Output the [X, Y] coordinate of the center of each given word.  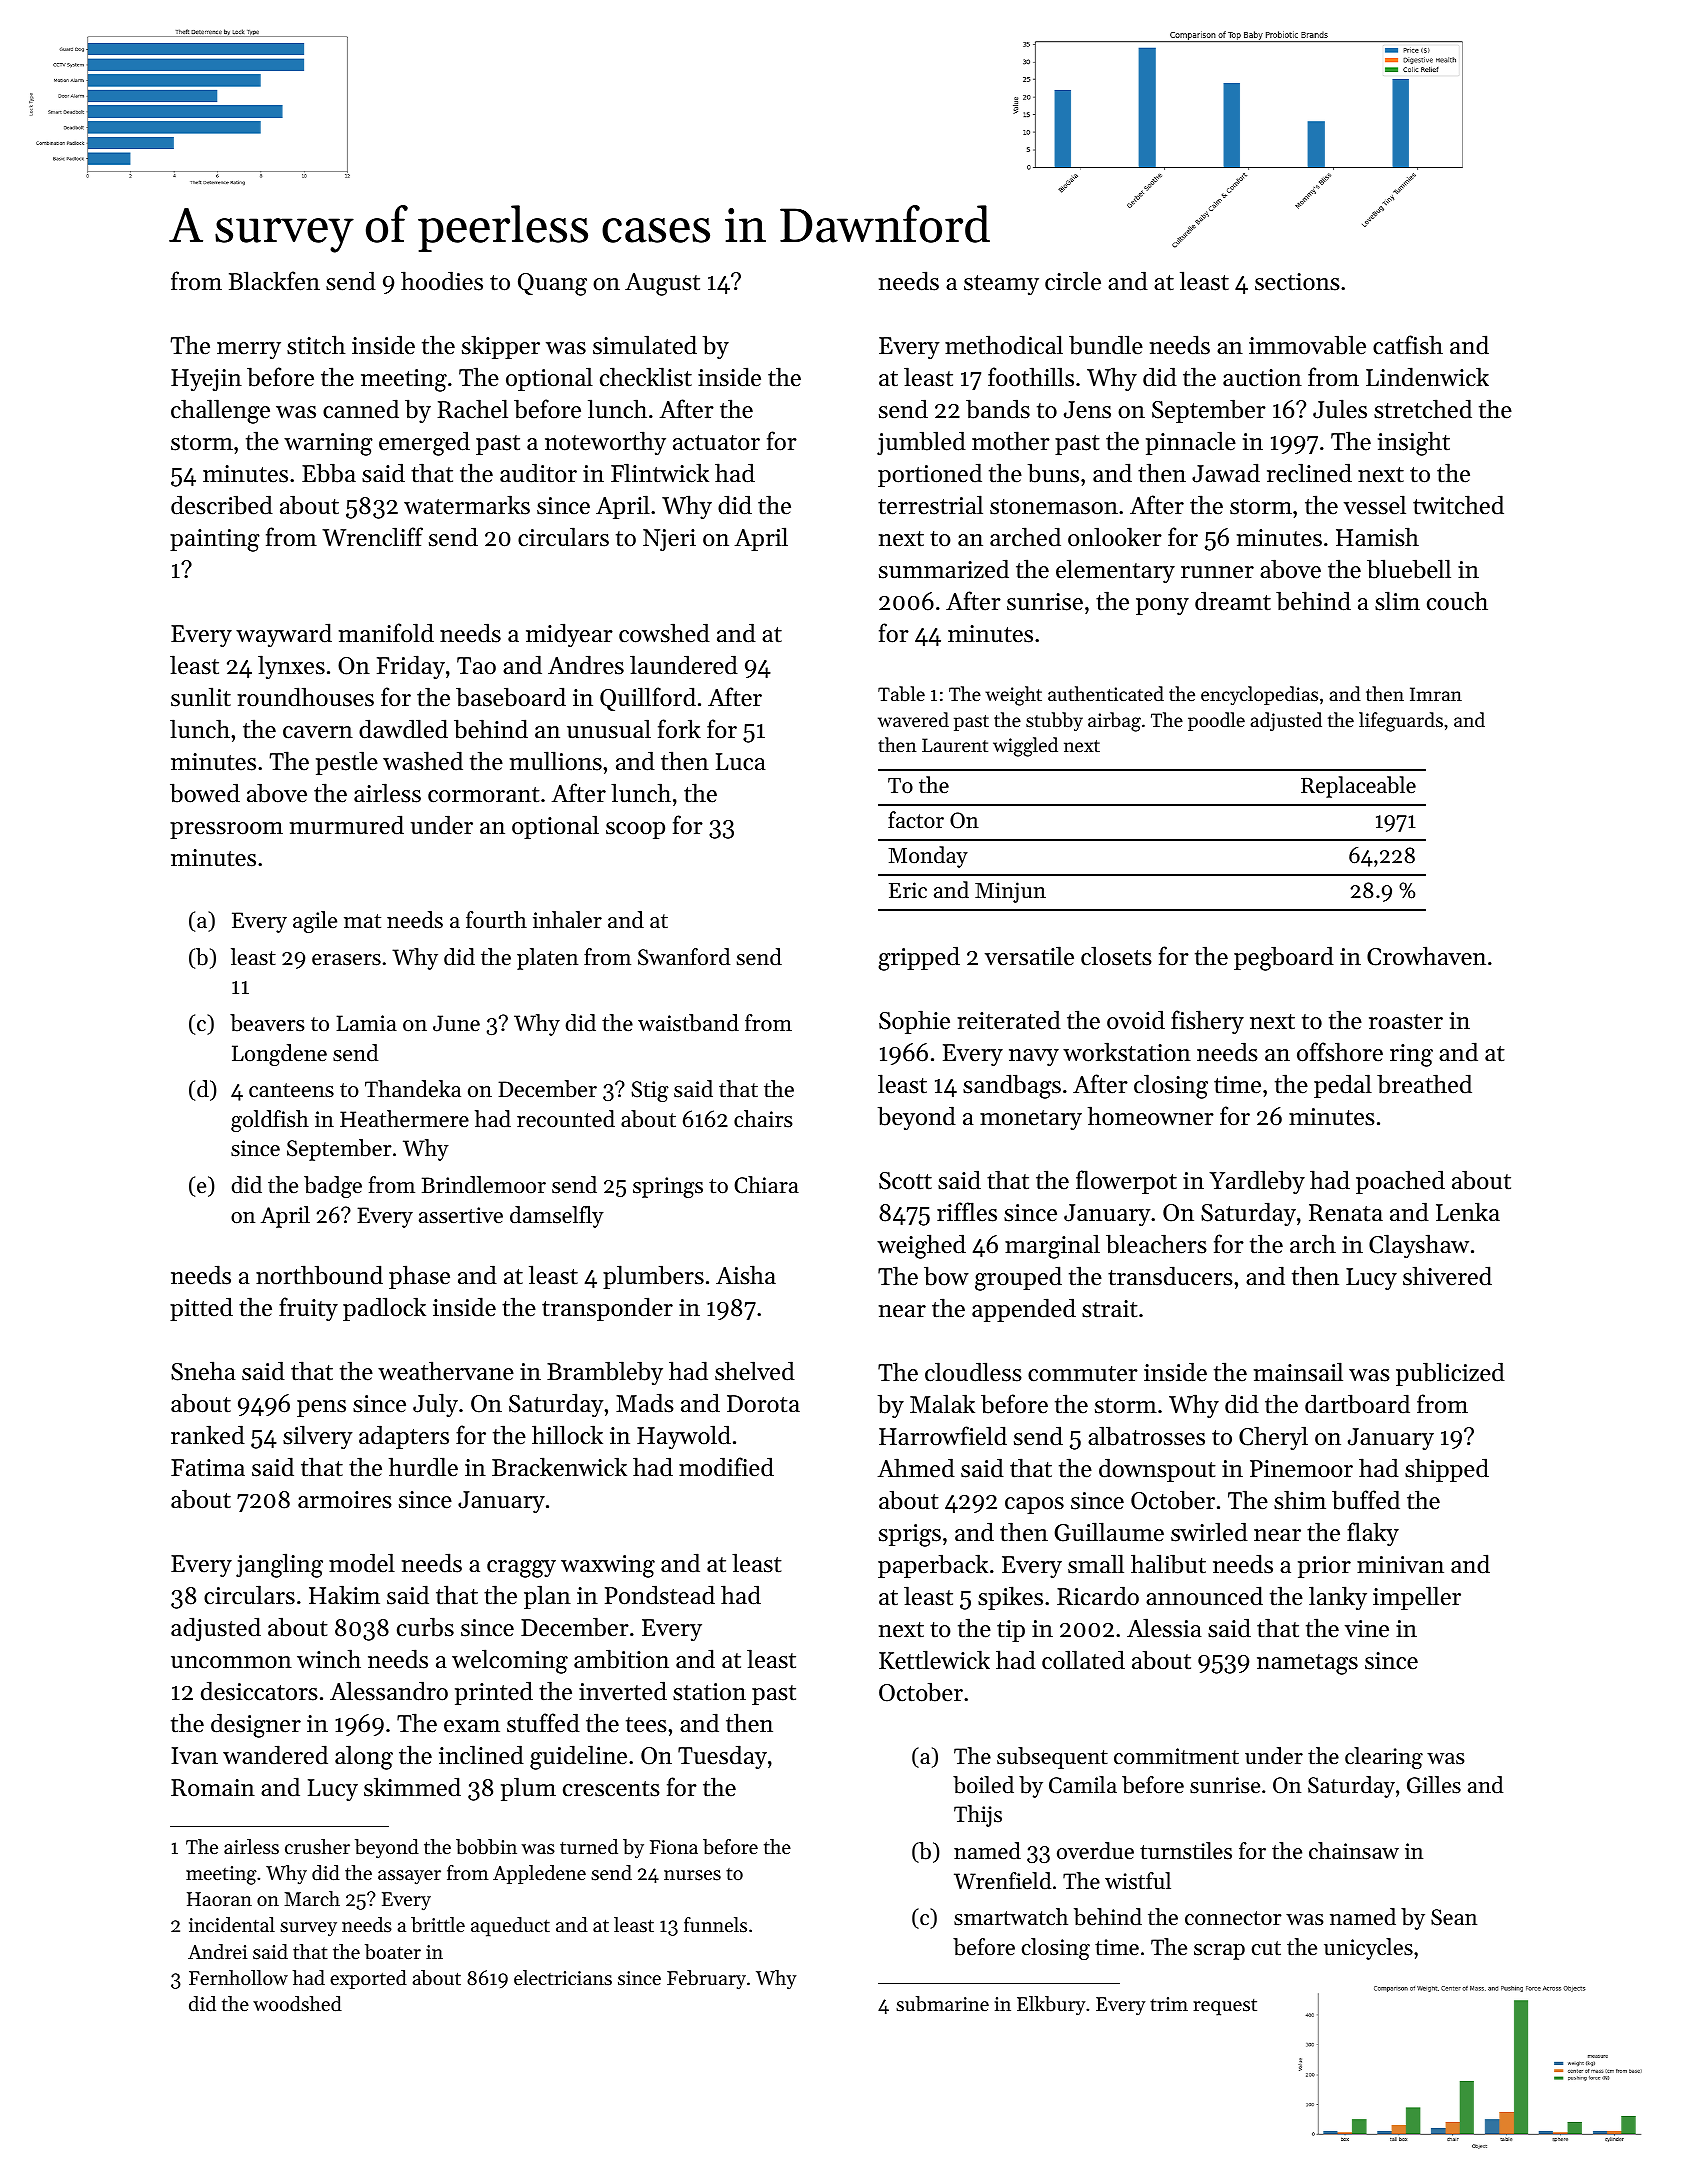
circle [1073, 281]
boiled [983, 1785]
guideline [578, 1757]
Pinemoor [1301, 1469]
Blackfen [274, 281]
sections [1297, 282]
